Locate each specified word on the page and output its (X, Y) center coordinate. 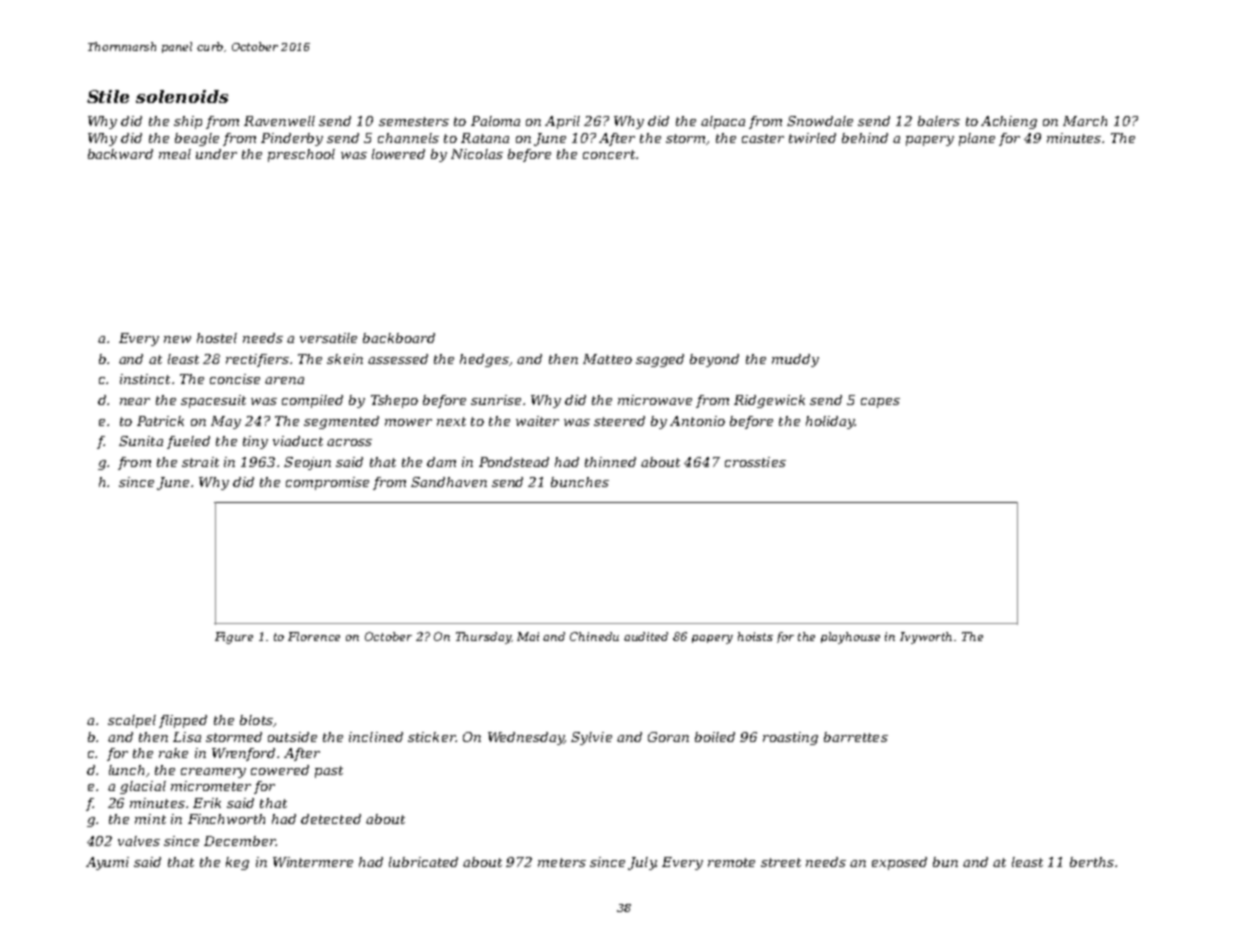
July (642, 863)
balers (939, 121)
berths (1092, 862)
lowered (398, 154)
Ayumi (107, 863)
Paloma (495, 121)
